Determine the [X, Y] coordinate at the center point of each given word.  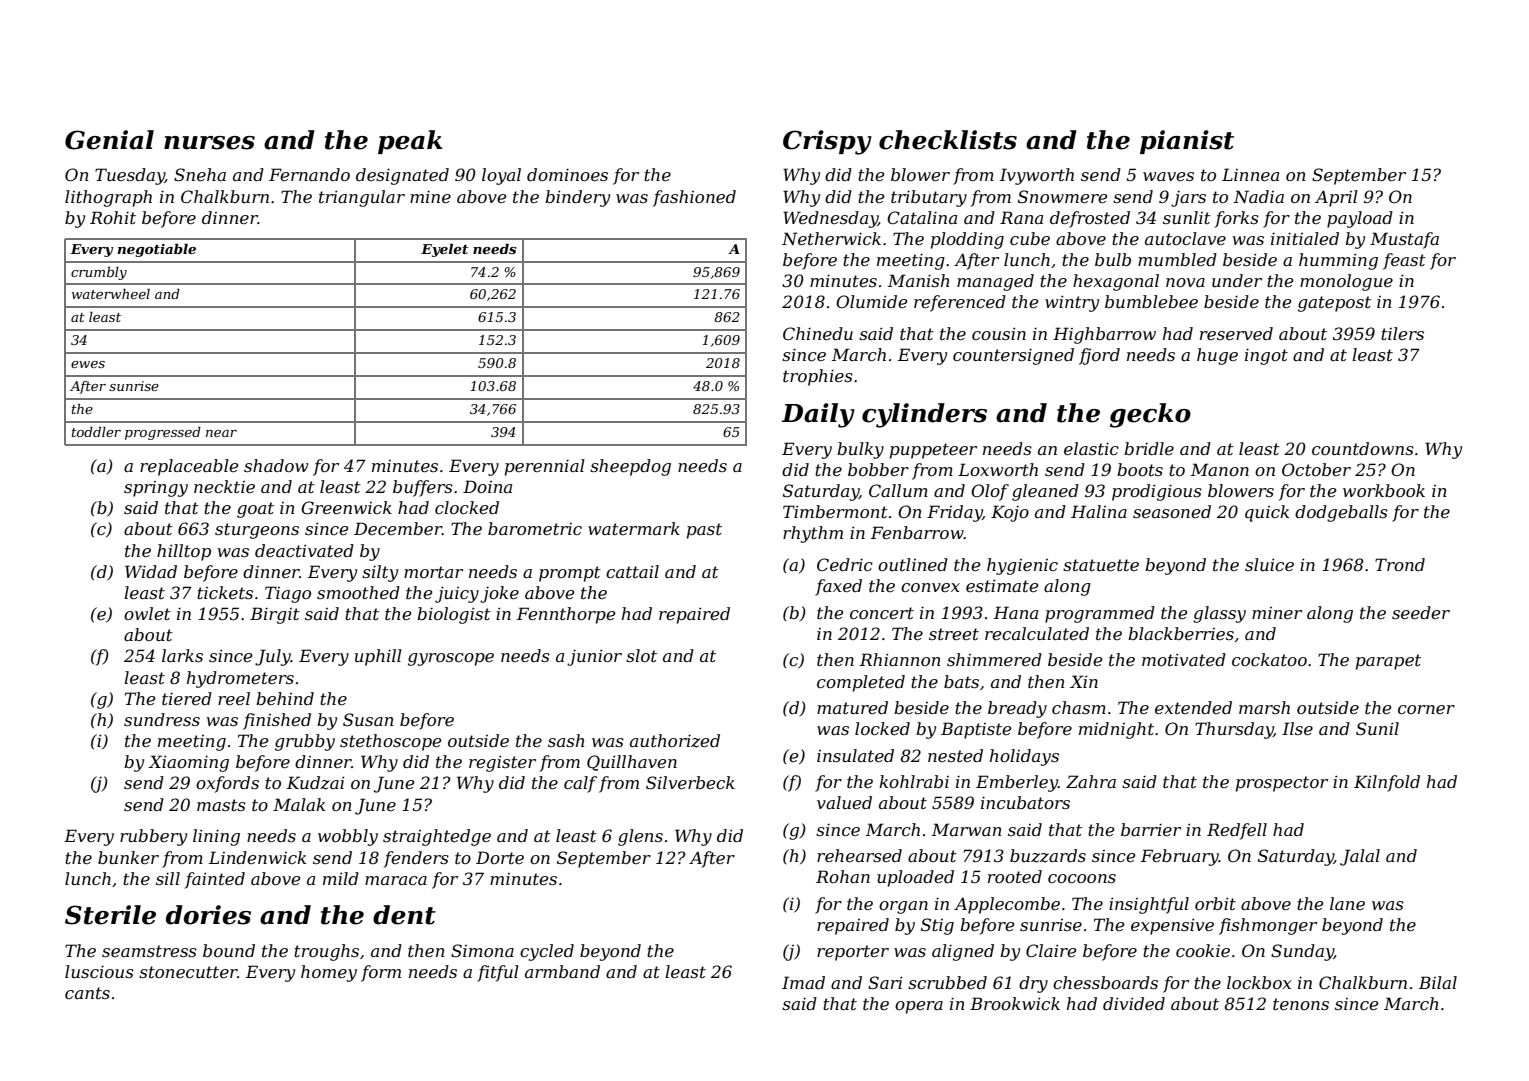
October [1316, 469]
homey [329, 973]
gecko [1150, 415]
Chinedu [818, 333]
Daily [818, 415]
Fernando [309, 174]
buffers [423, 488]
